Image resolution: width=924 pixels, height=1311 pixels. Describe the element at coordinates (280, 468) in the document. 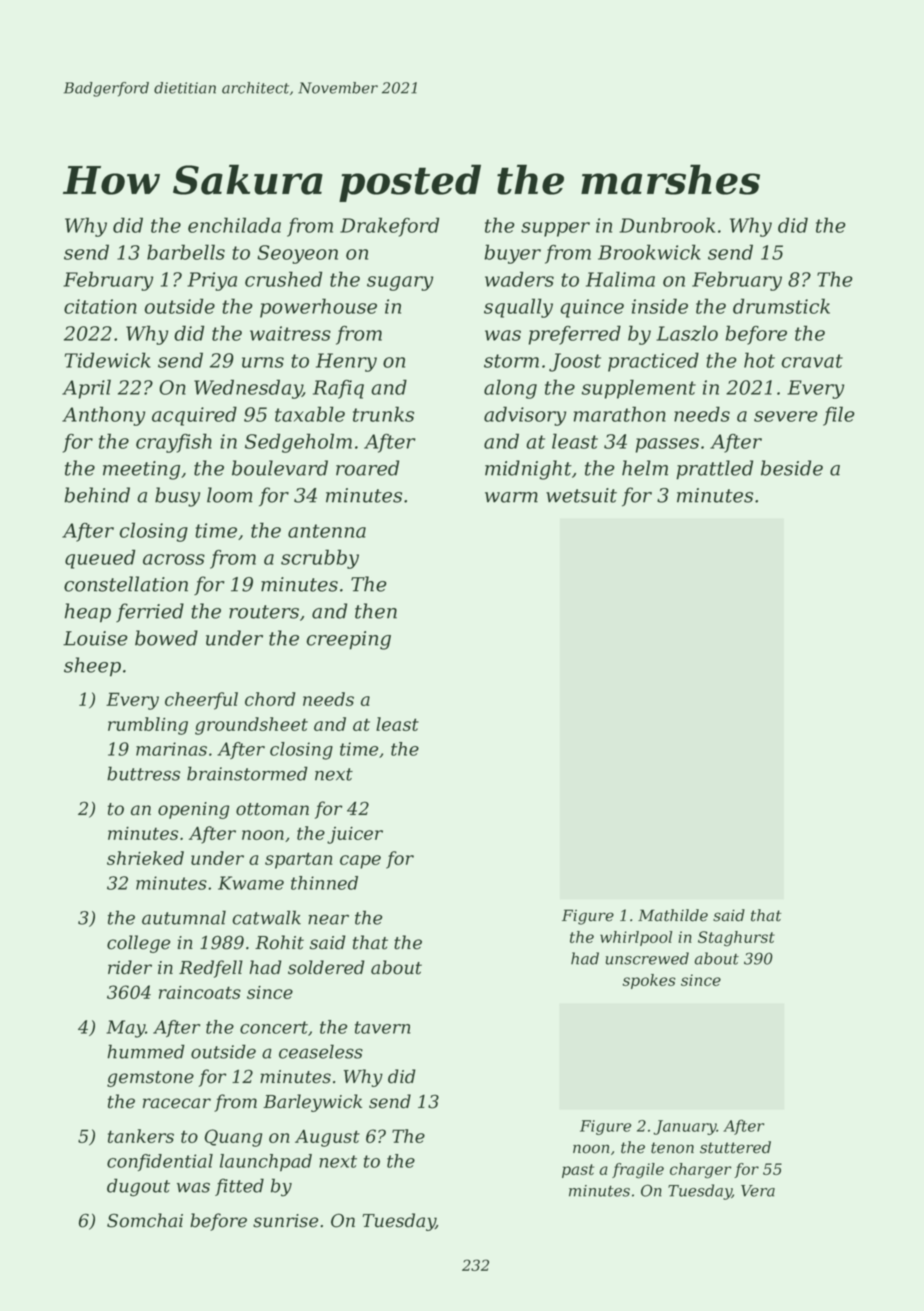

I see `boulevard` at that location.
